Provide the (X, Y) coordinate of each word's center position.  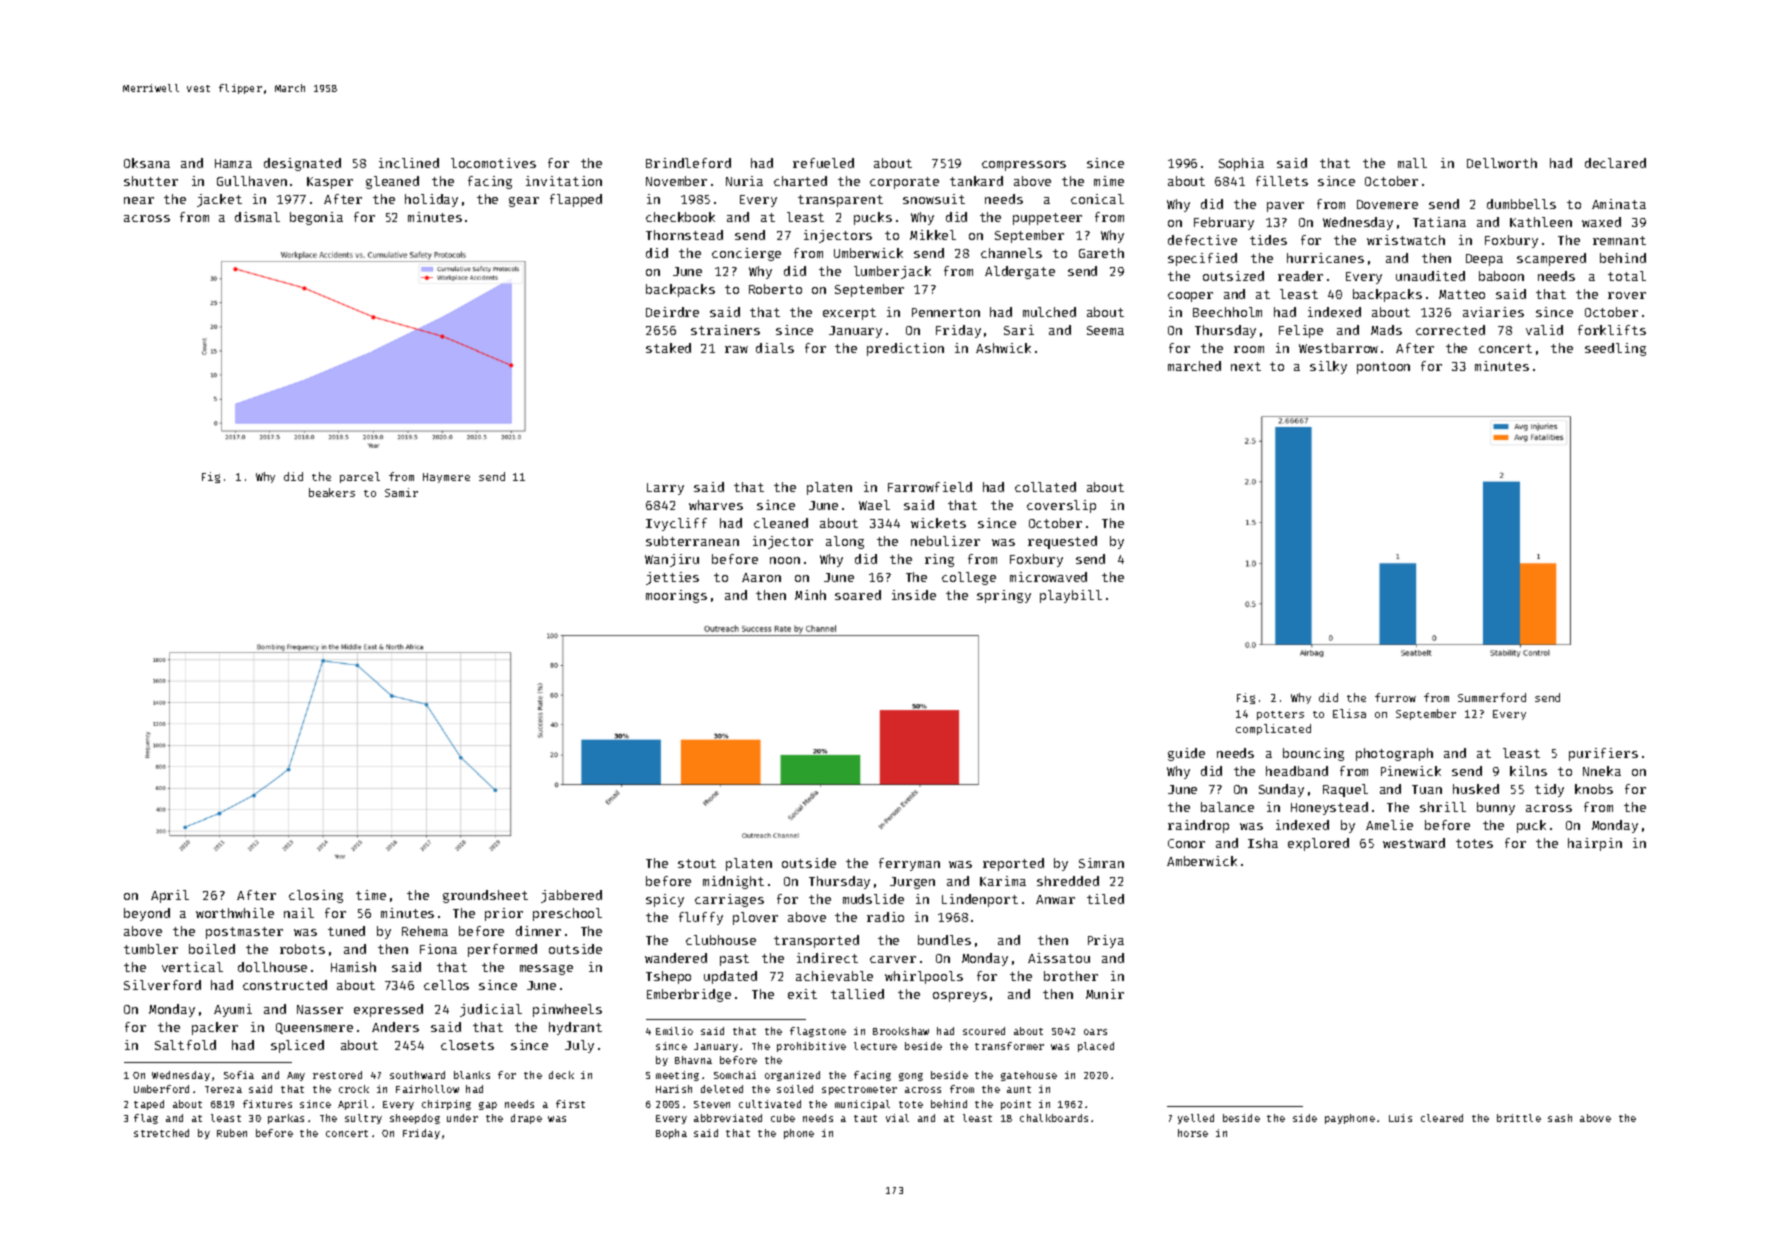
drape (526, 1119)
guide (1186, 754)
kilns (1528, 771)
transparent (840, 201)
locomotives (493, 163)
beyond (147, 914)
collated (1045, 487)
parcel (360, 477)
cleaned (781, 523)
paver (1285, 207)
